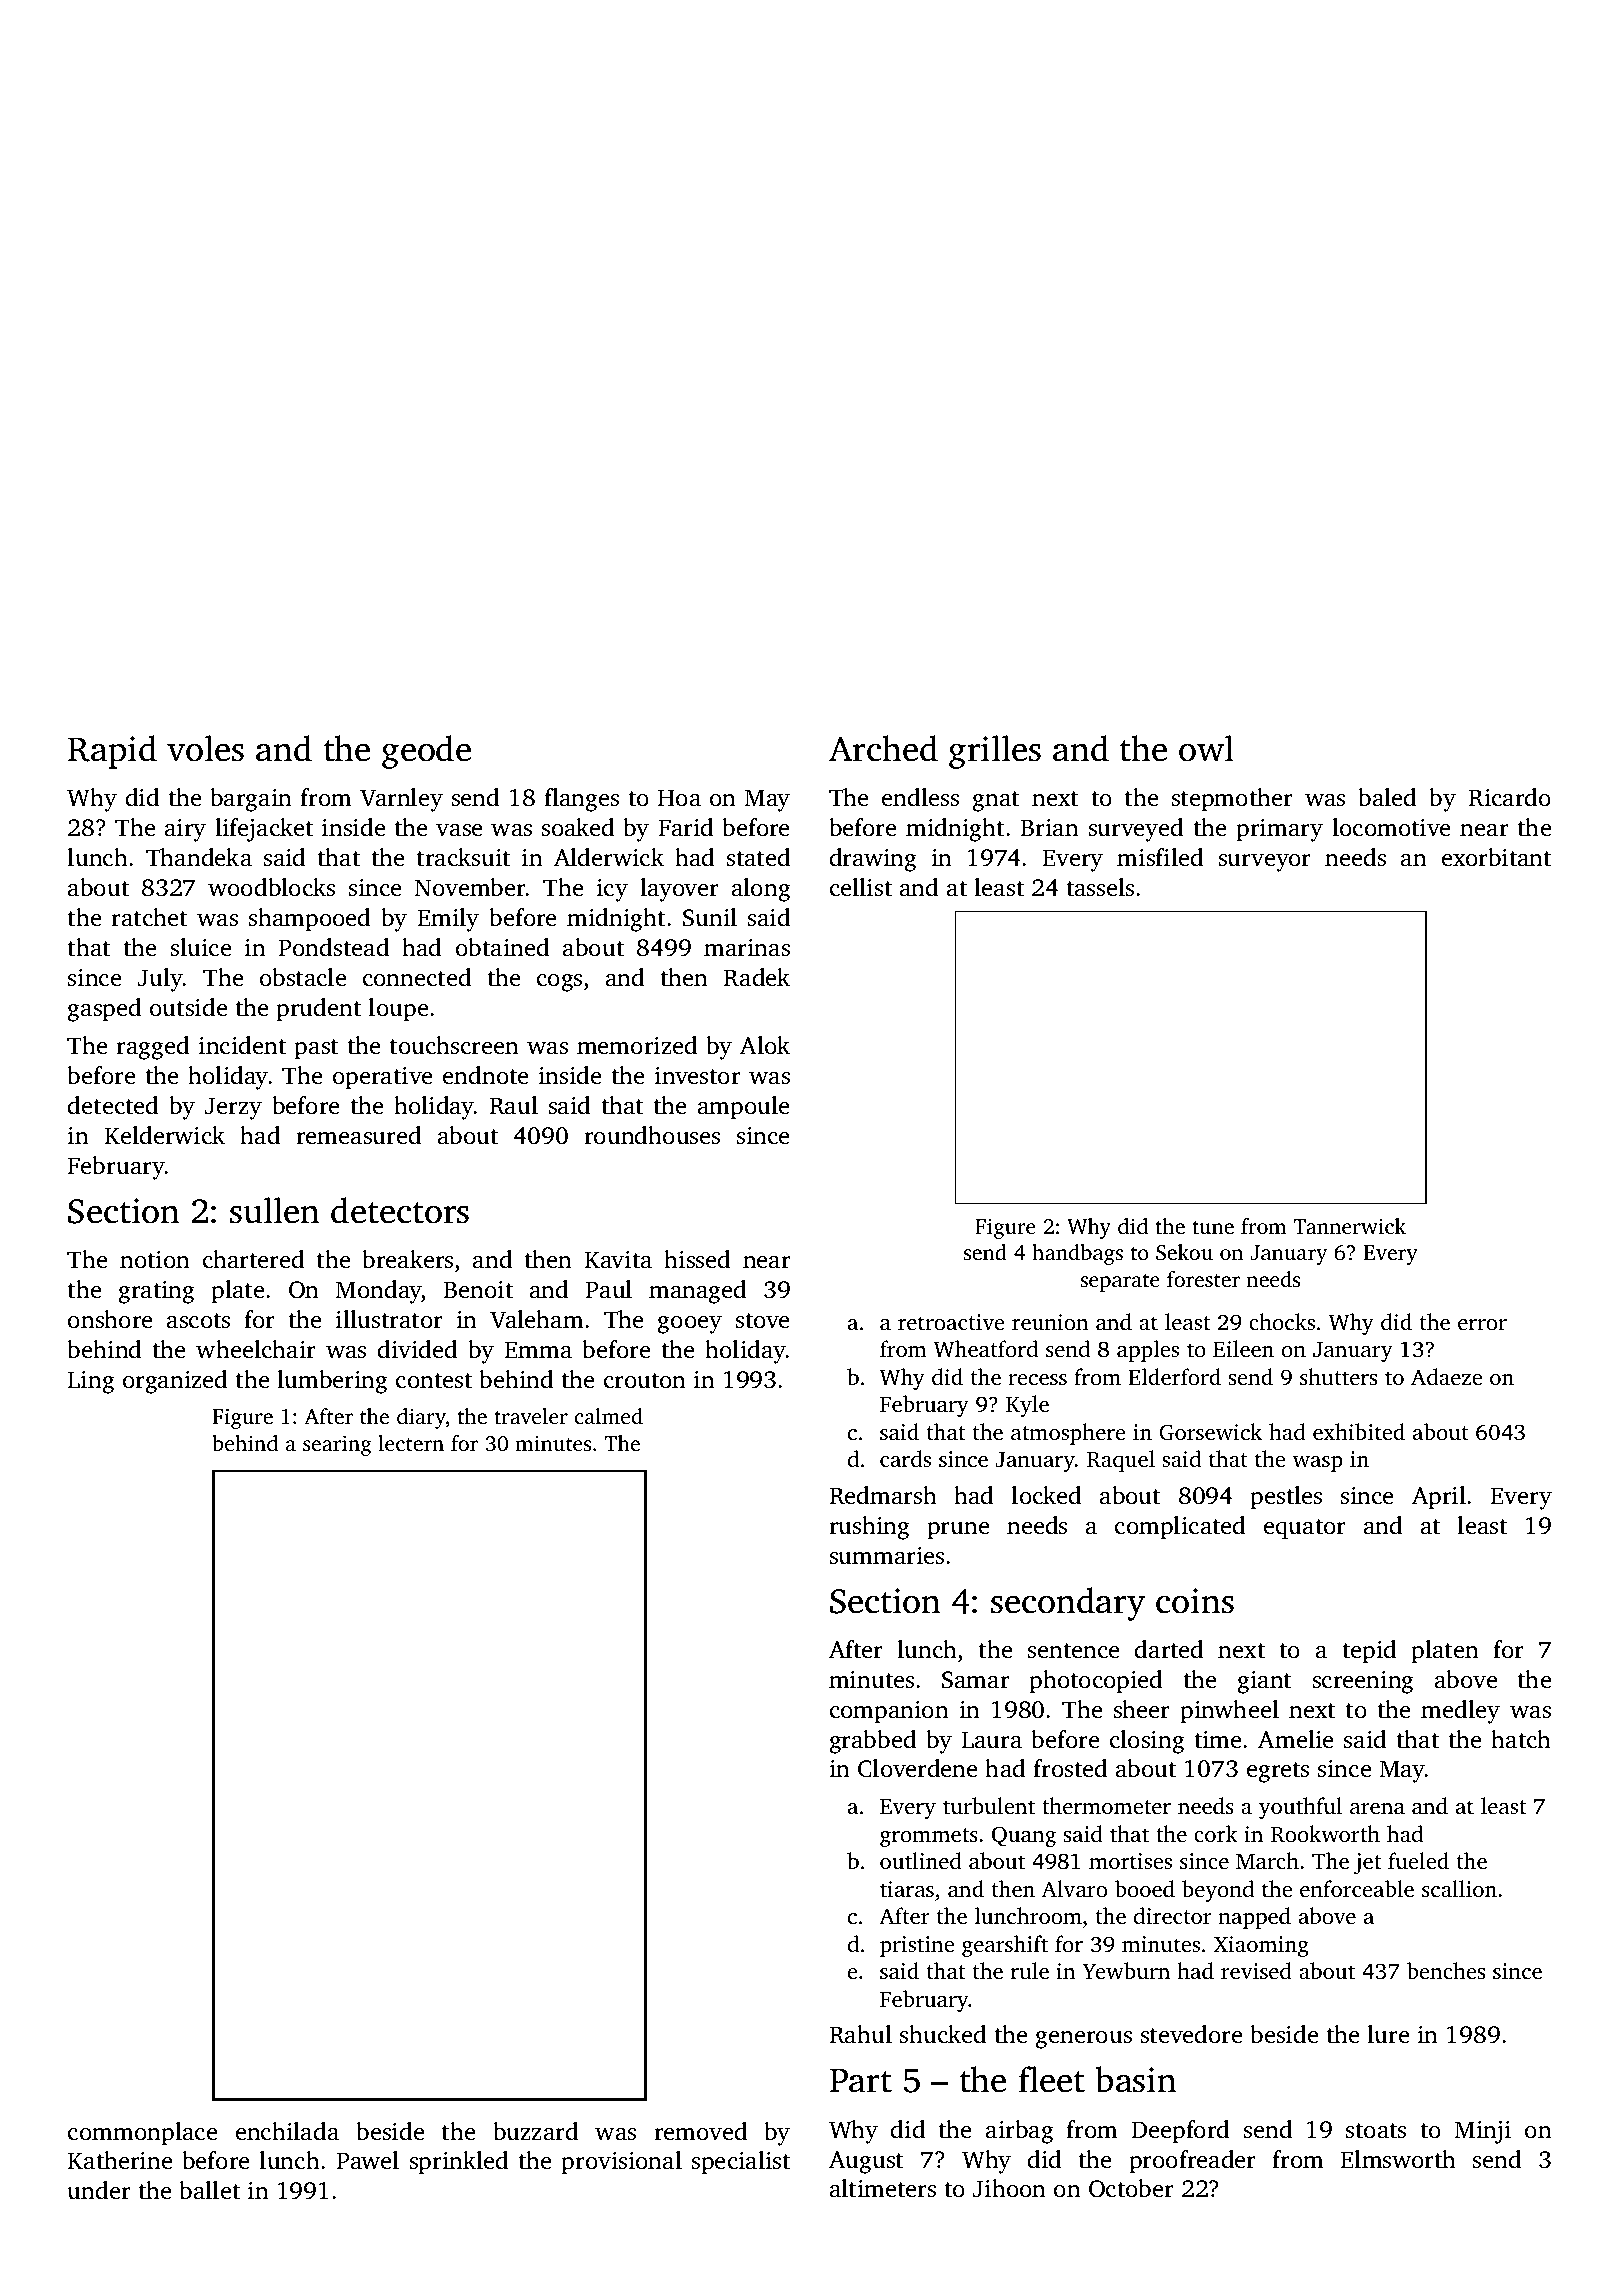 The height and width of the screenshot is (2292, 1620). I want to click on medley, so click(1460, 1712).
